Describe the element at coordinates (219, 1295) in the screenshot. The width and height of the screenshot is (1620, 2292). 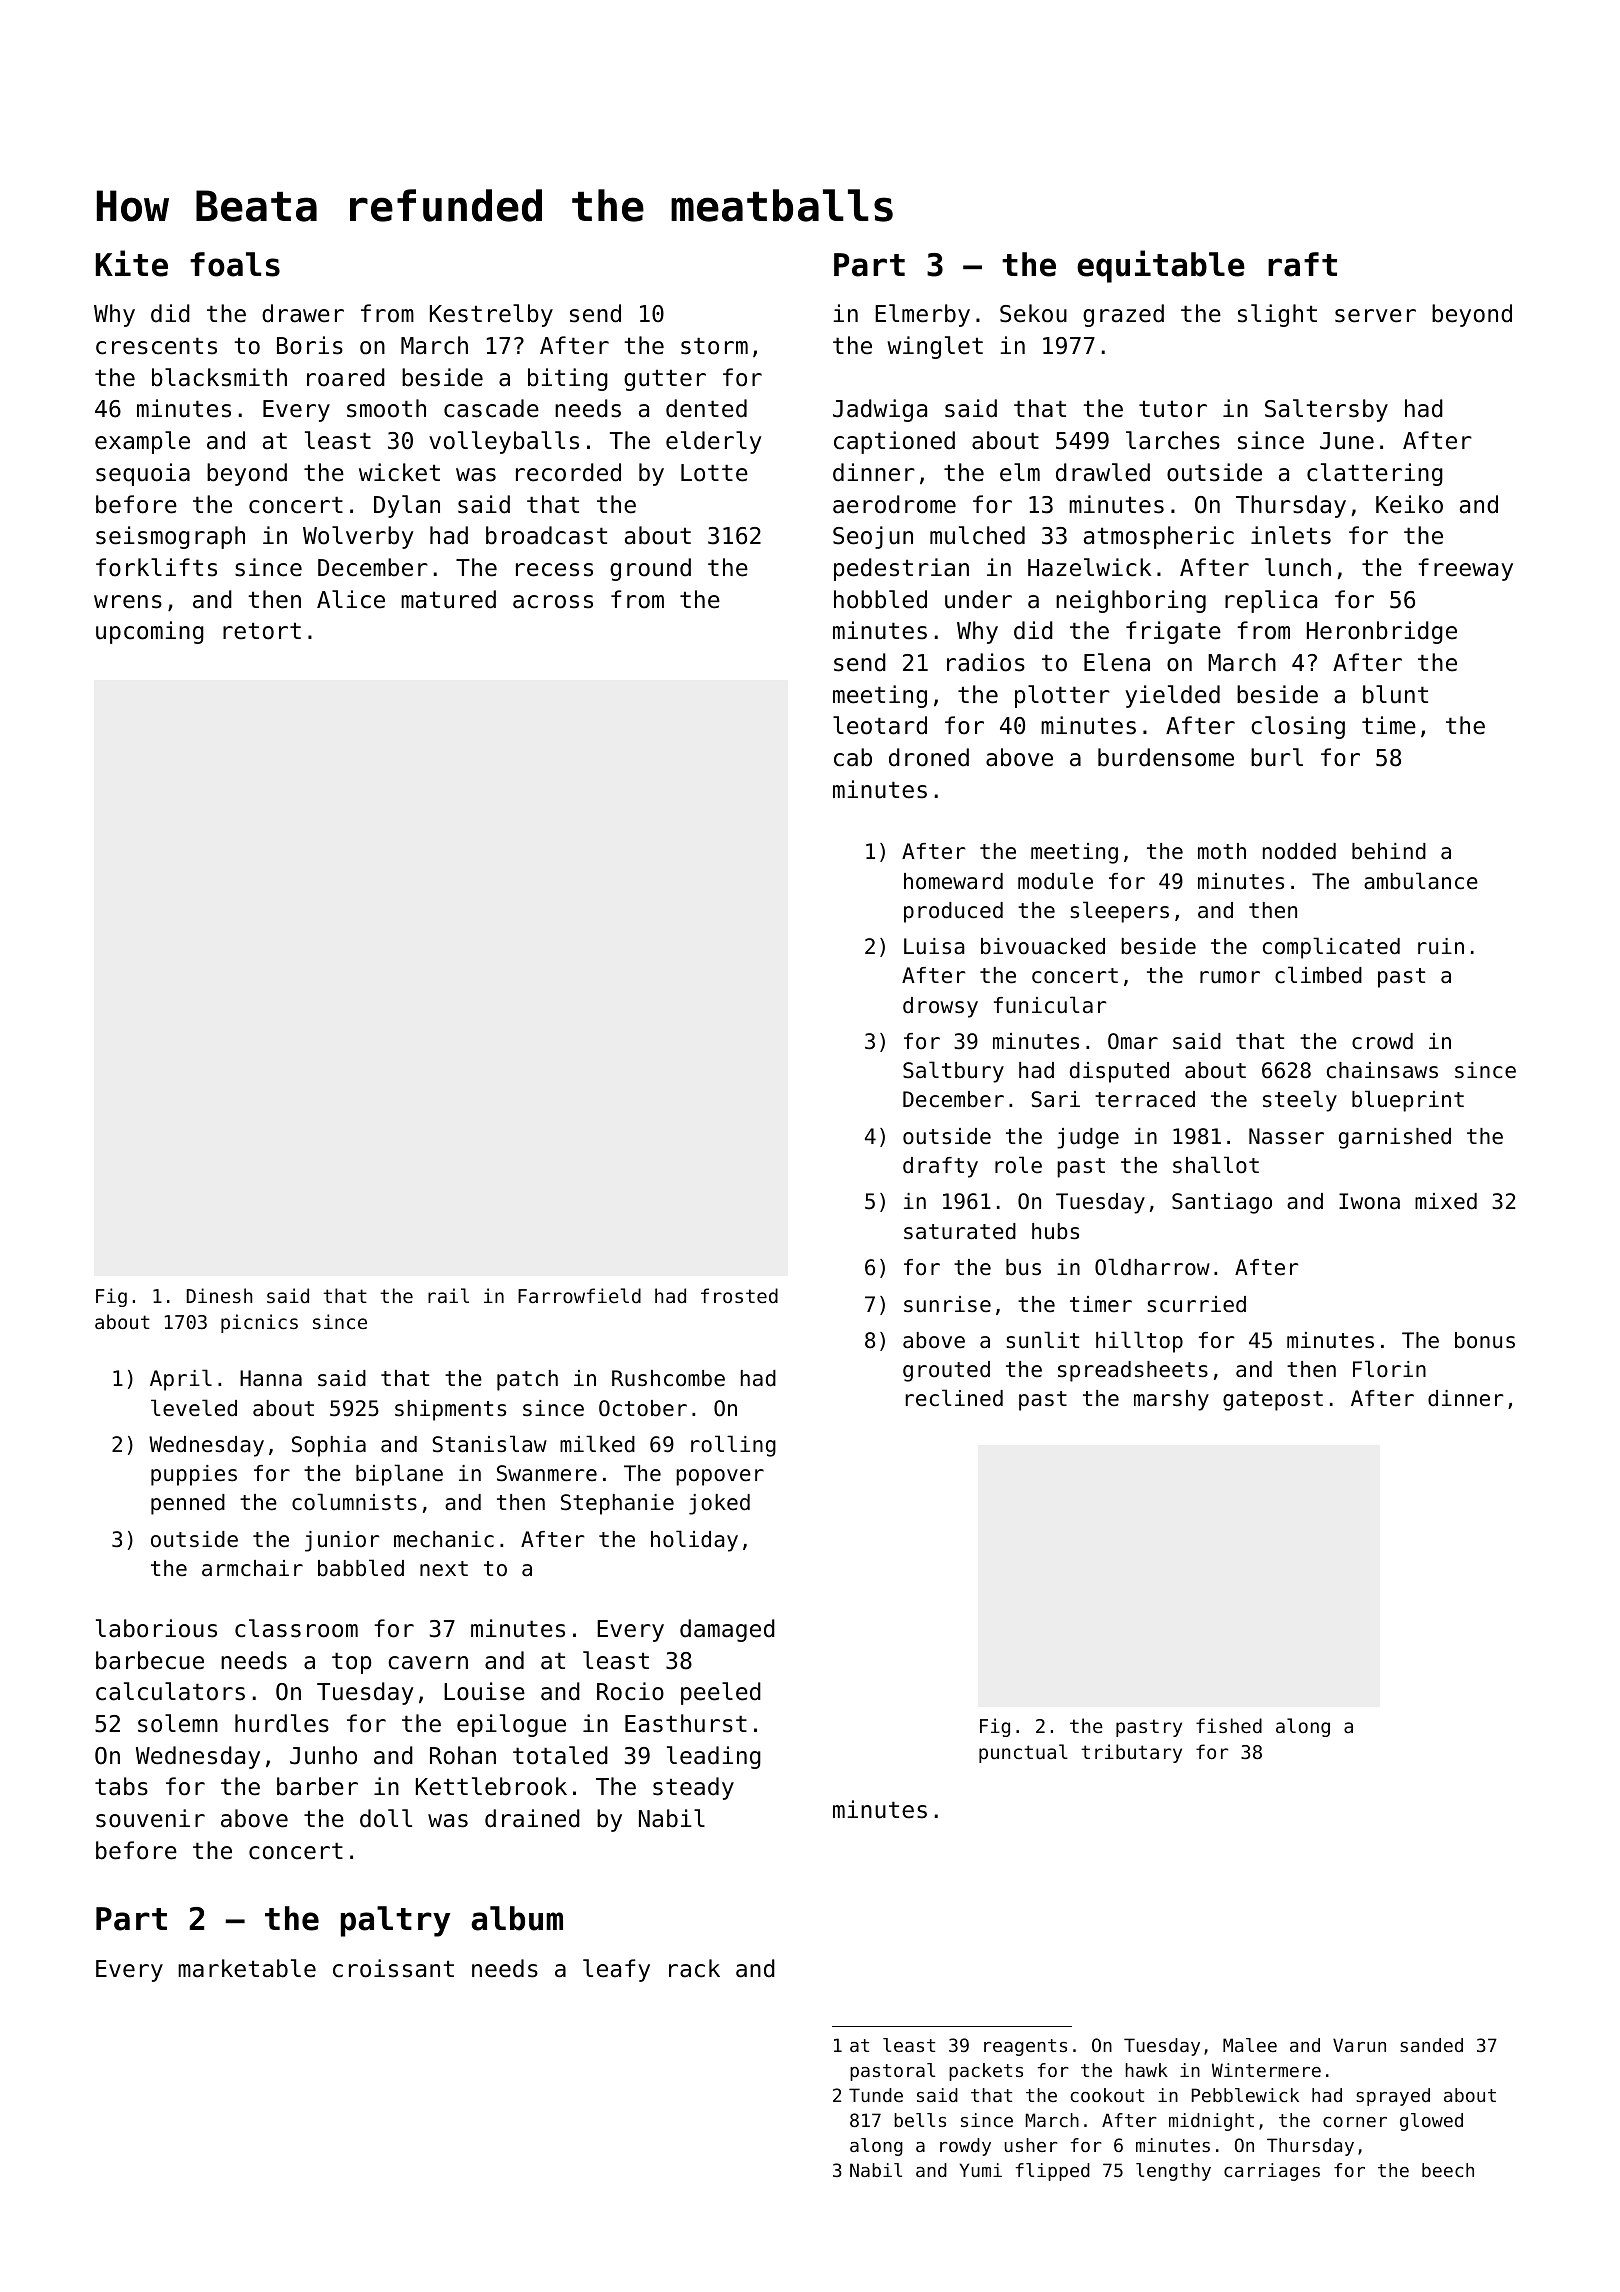
I see `Dinesh` at that location.
